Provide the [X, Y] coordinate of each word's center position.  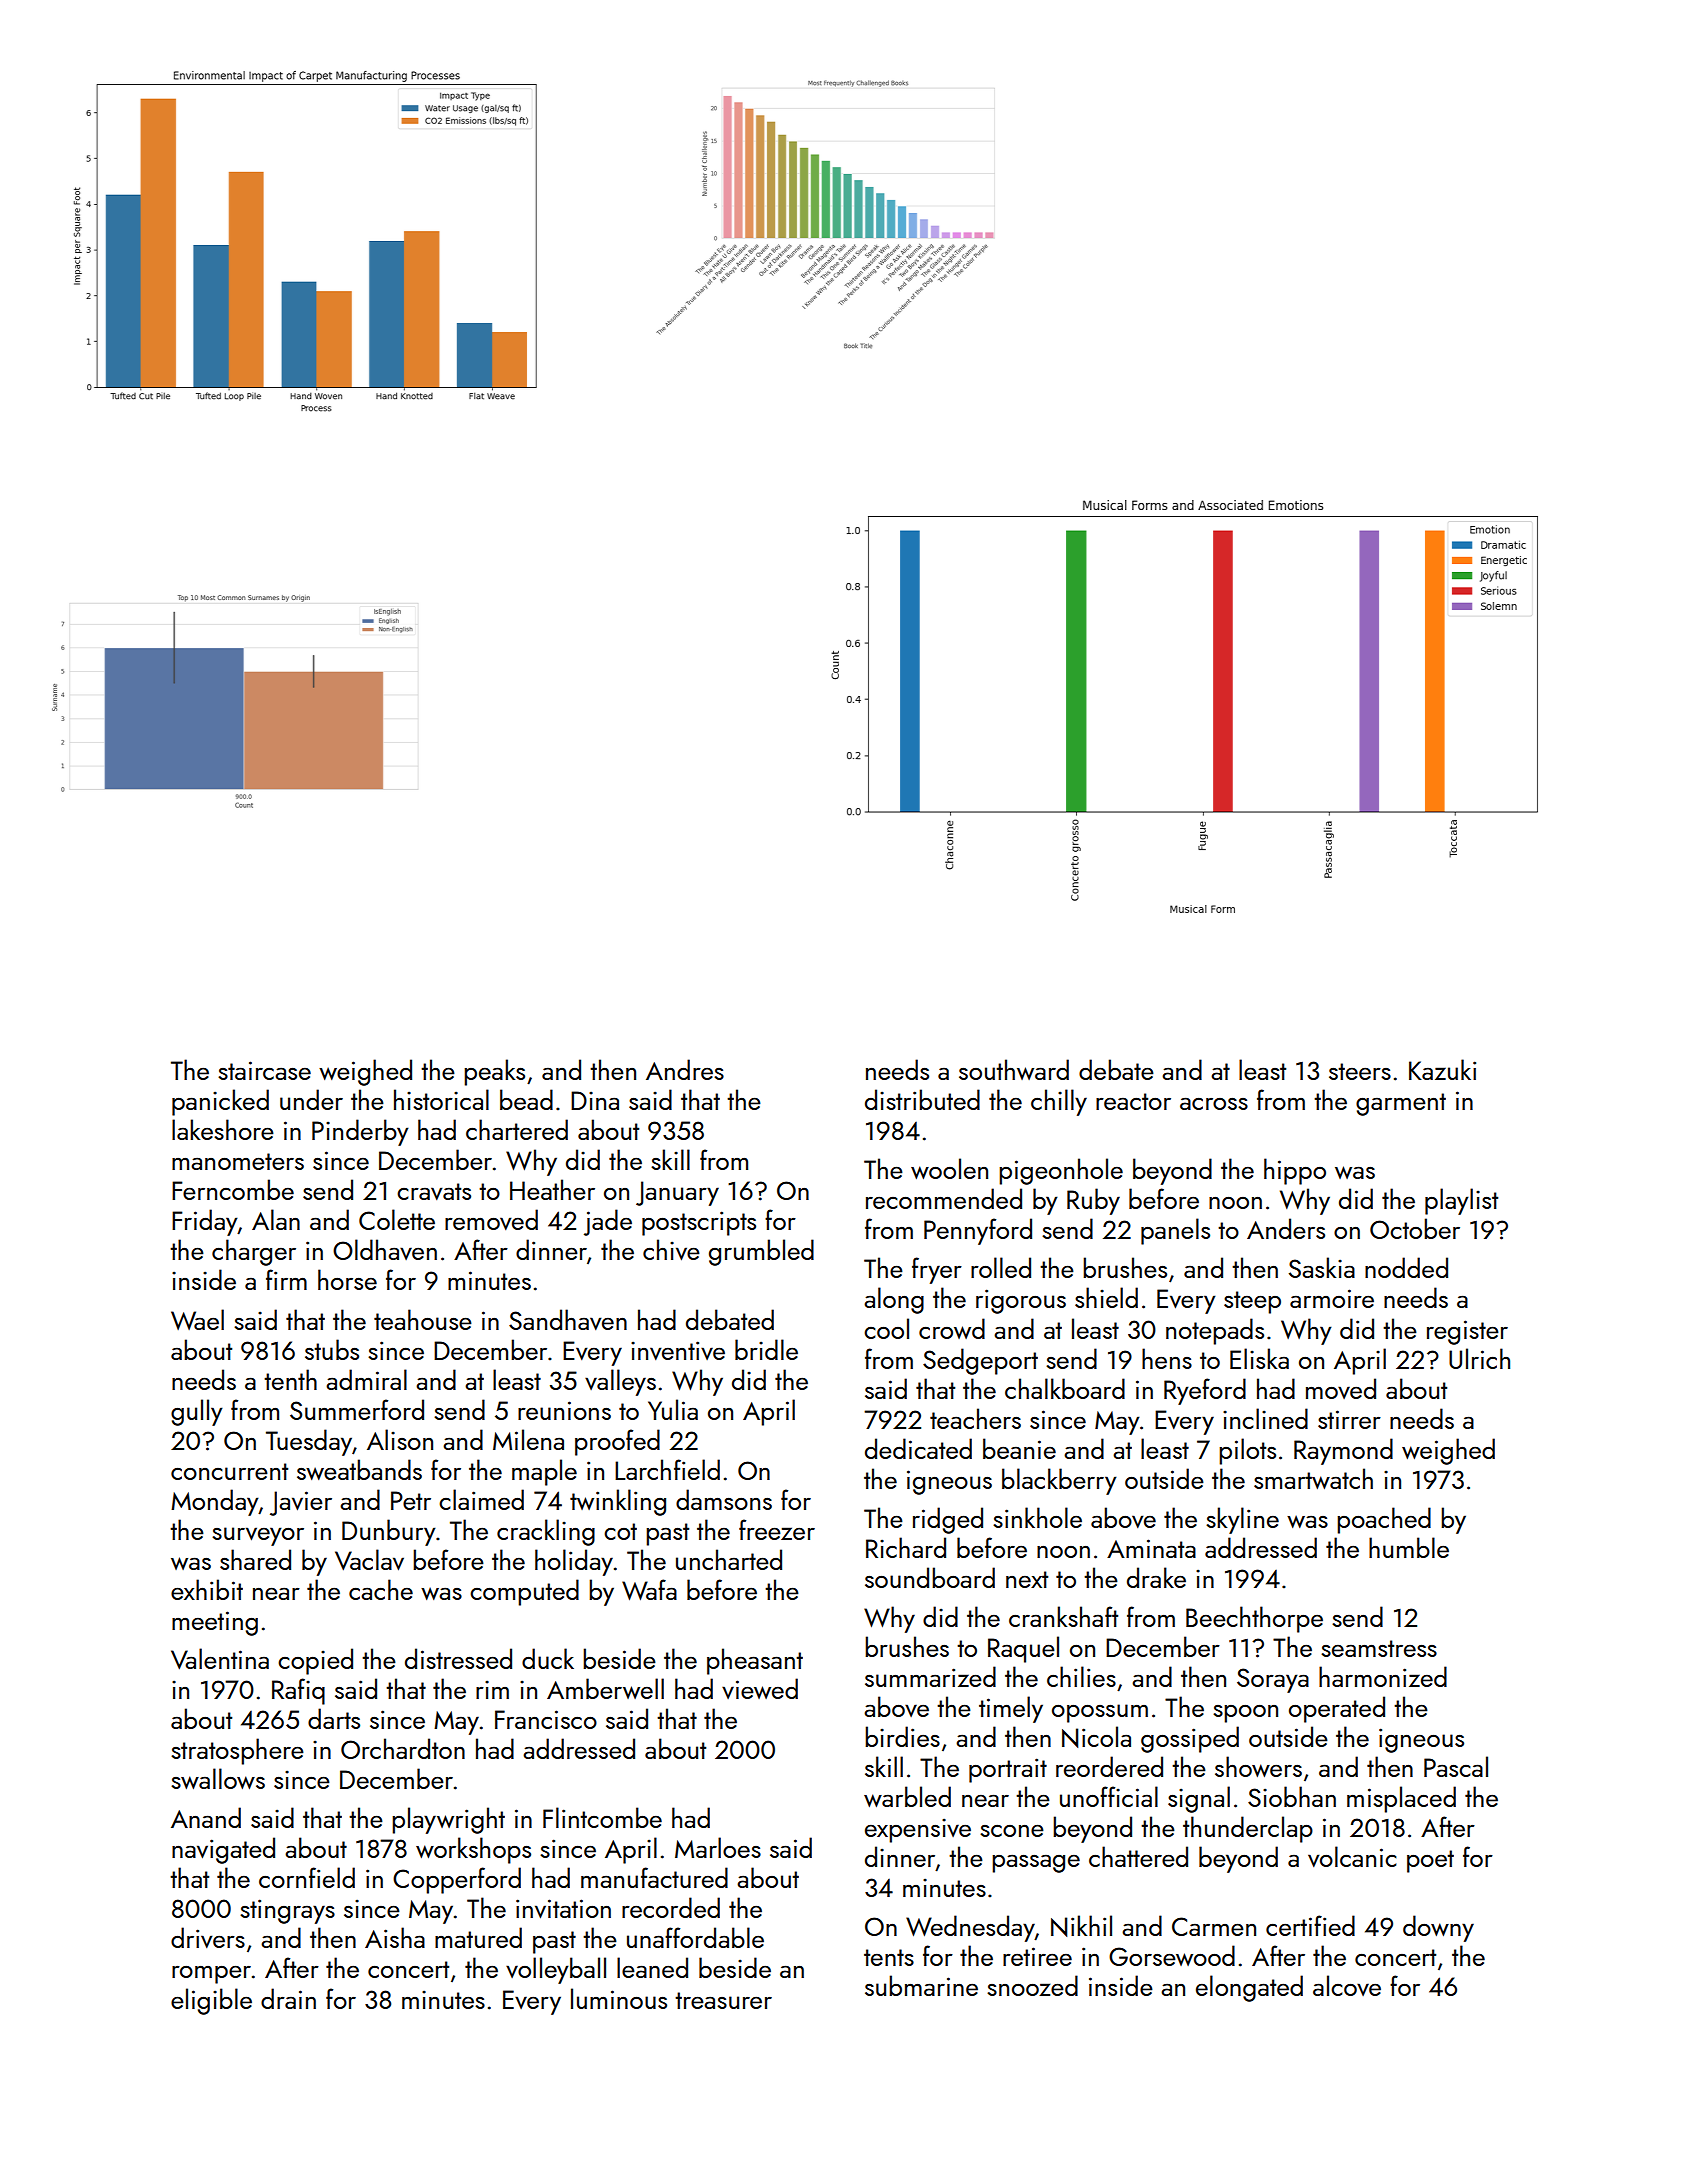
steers [1360, 1071]
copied [315, 1661]
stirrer [1349, 1419]
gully [197, 1412]
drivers [208, 1937]
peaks [494, 1072]
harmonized [1383, 1676]
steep [1252, 1302]
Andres [685, 1069]
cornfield [307, 1877]
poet [1430, 1861]
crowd [952, 1328]
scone [1012, 1830]
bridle [766, 1349]
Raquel [1023, 1649]
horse [347, 1279]
